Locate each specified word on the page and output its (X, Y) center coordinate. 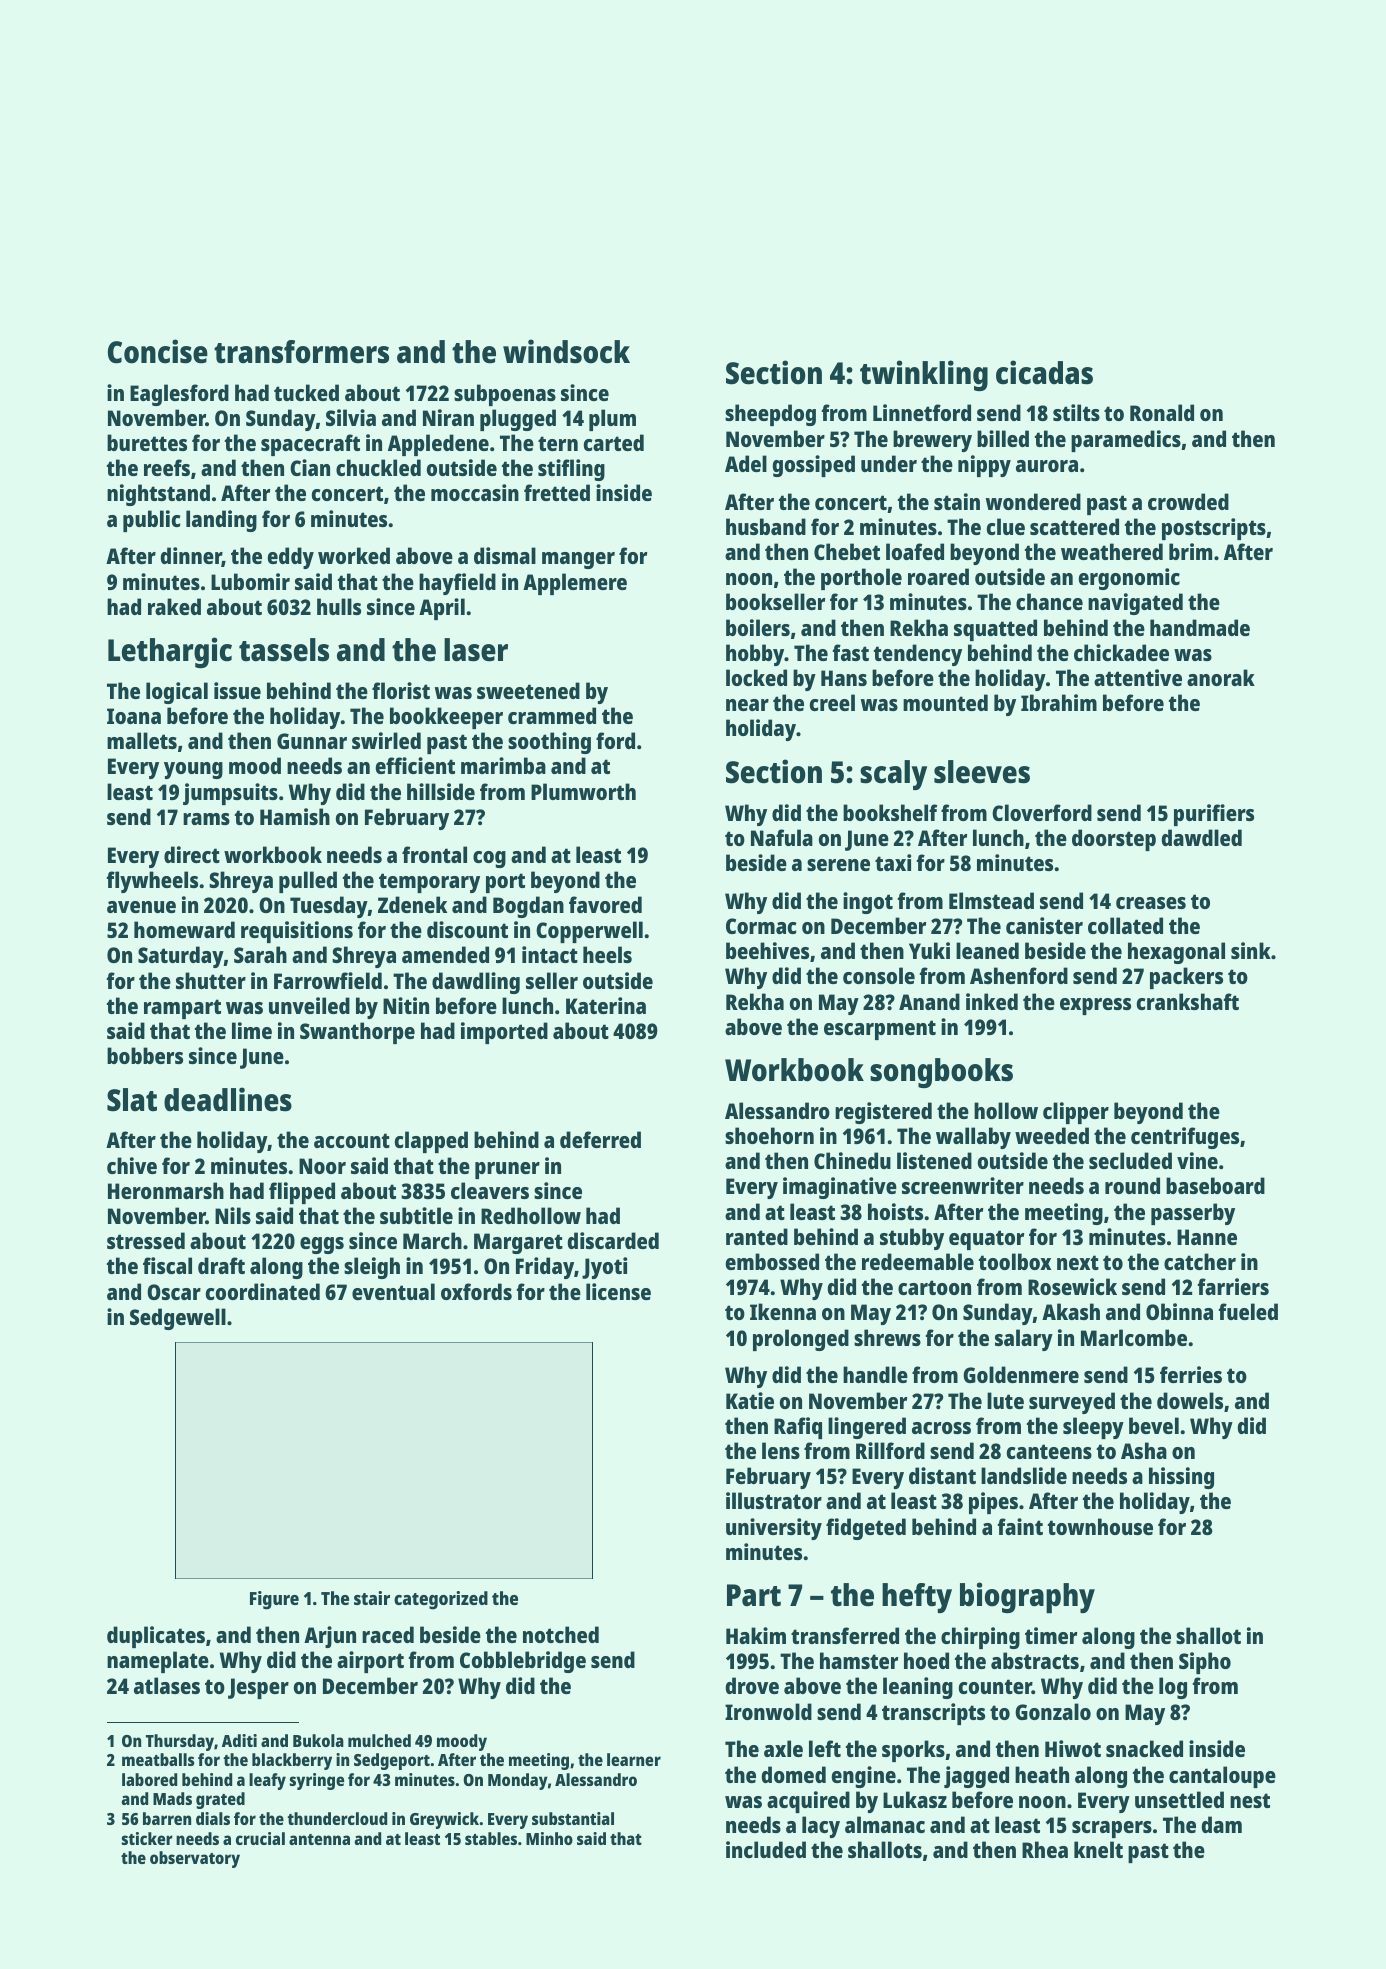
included (766, 1849)
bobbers (145, 1055)
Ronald (1162, 412)
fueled (1248, 1311)
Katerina (606, 1005)
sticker (147, 1838)
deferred (600, 1139)
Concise (158, 351)
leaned (987, 950)
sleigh (372, 1268)
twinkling (924, 375)
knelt (1098, 1849)
